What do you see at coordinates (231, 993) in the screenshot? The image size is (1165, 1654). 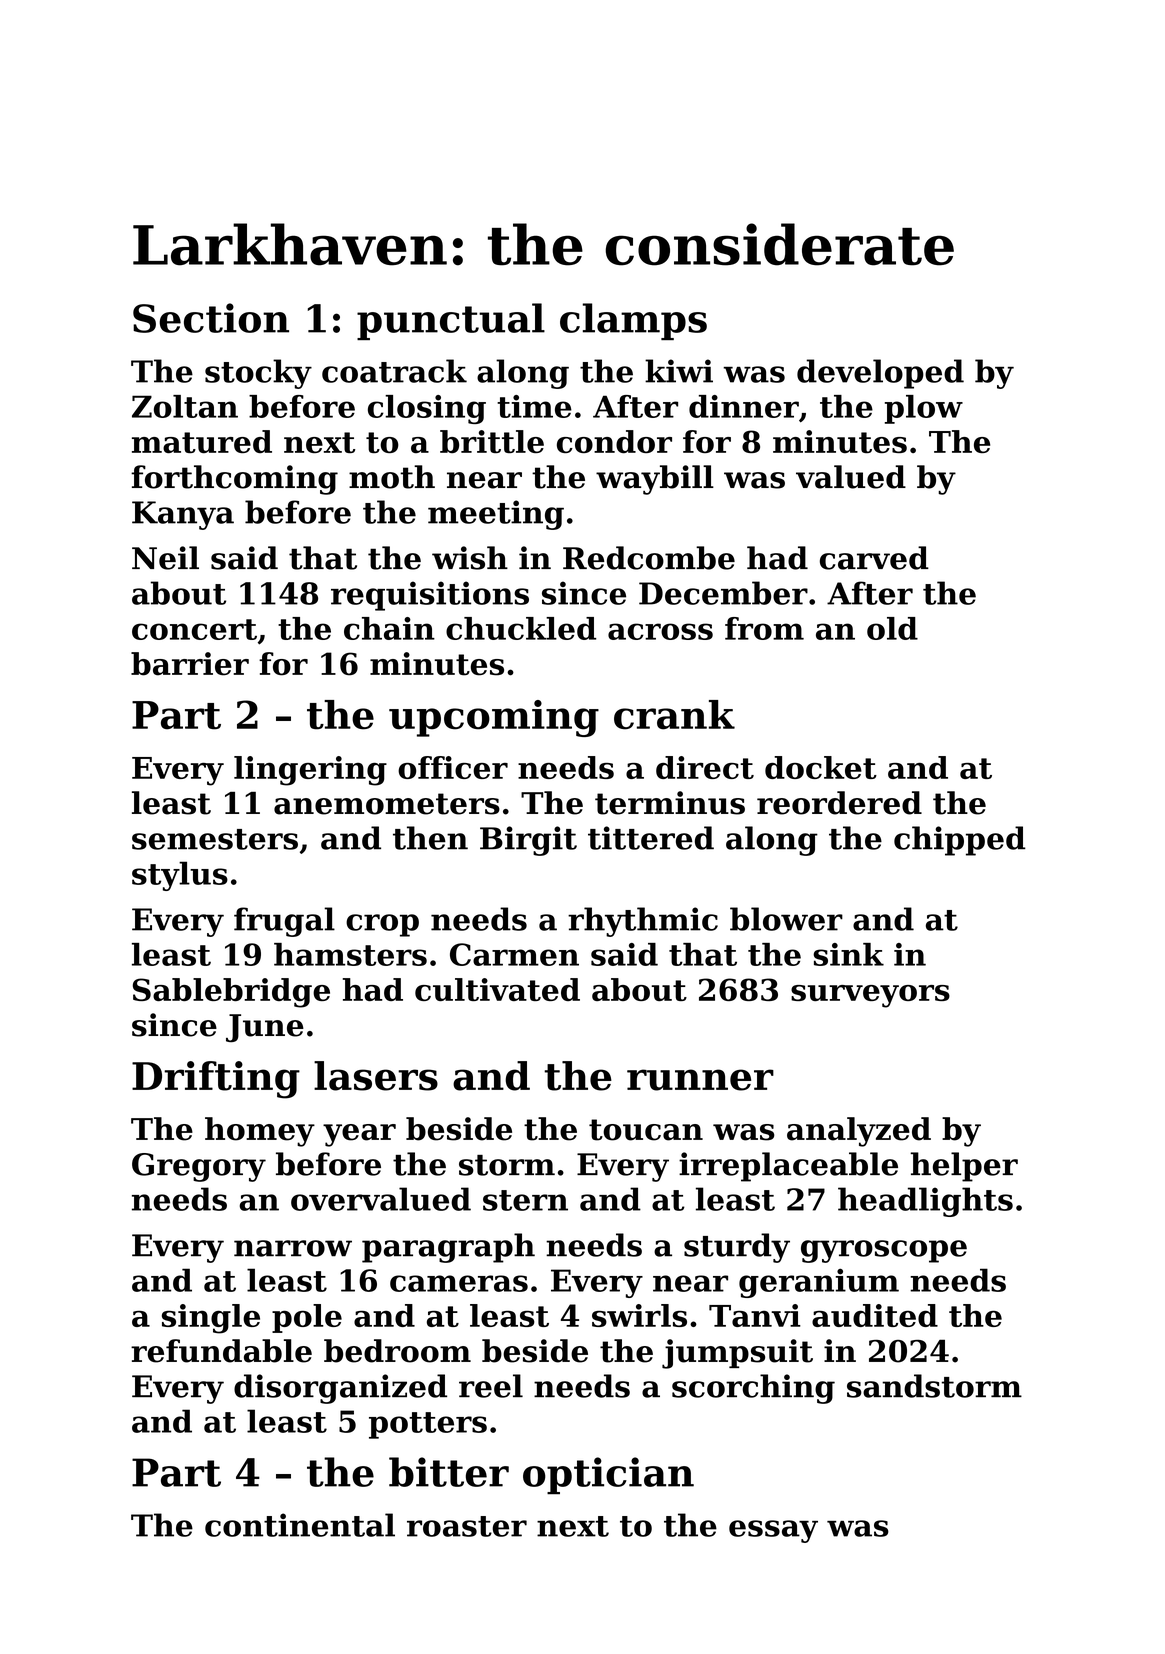 I see `Sablebridge` at bounding box center [231, 993].
